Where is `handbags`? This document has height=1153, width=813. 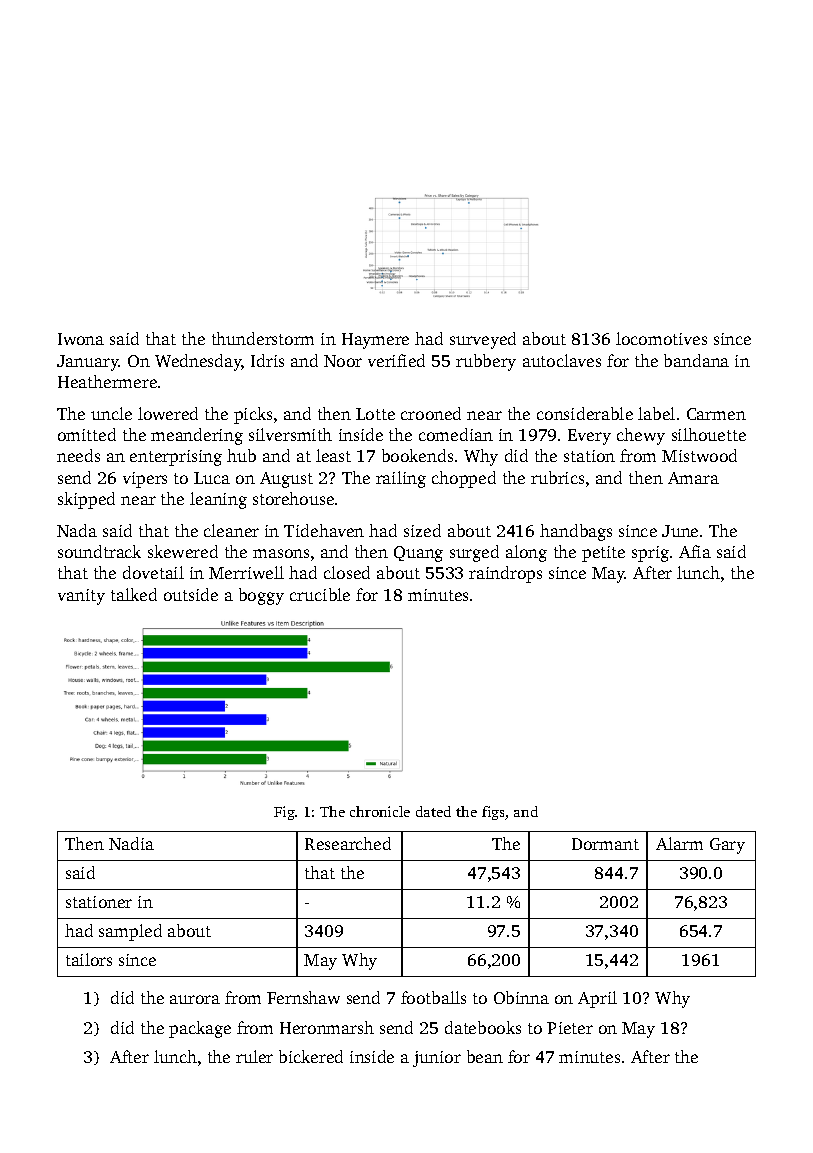
handbags is located at coordinates (576, 532).
